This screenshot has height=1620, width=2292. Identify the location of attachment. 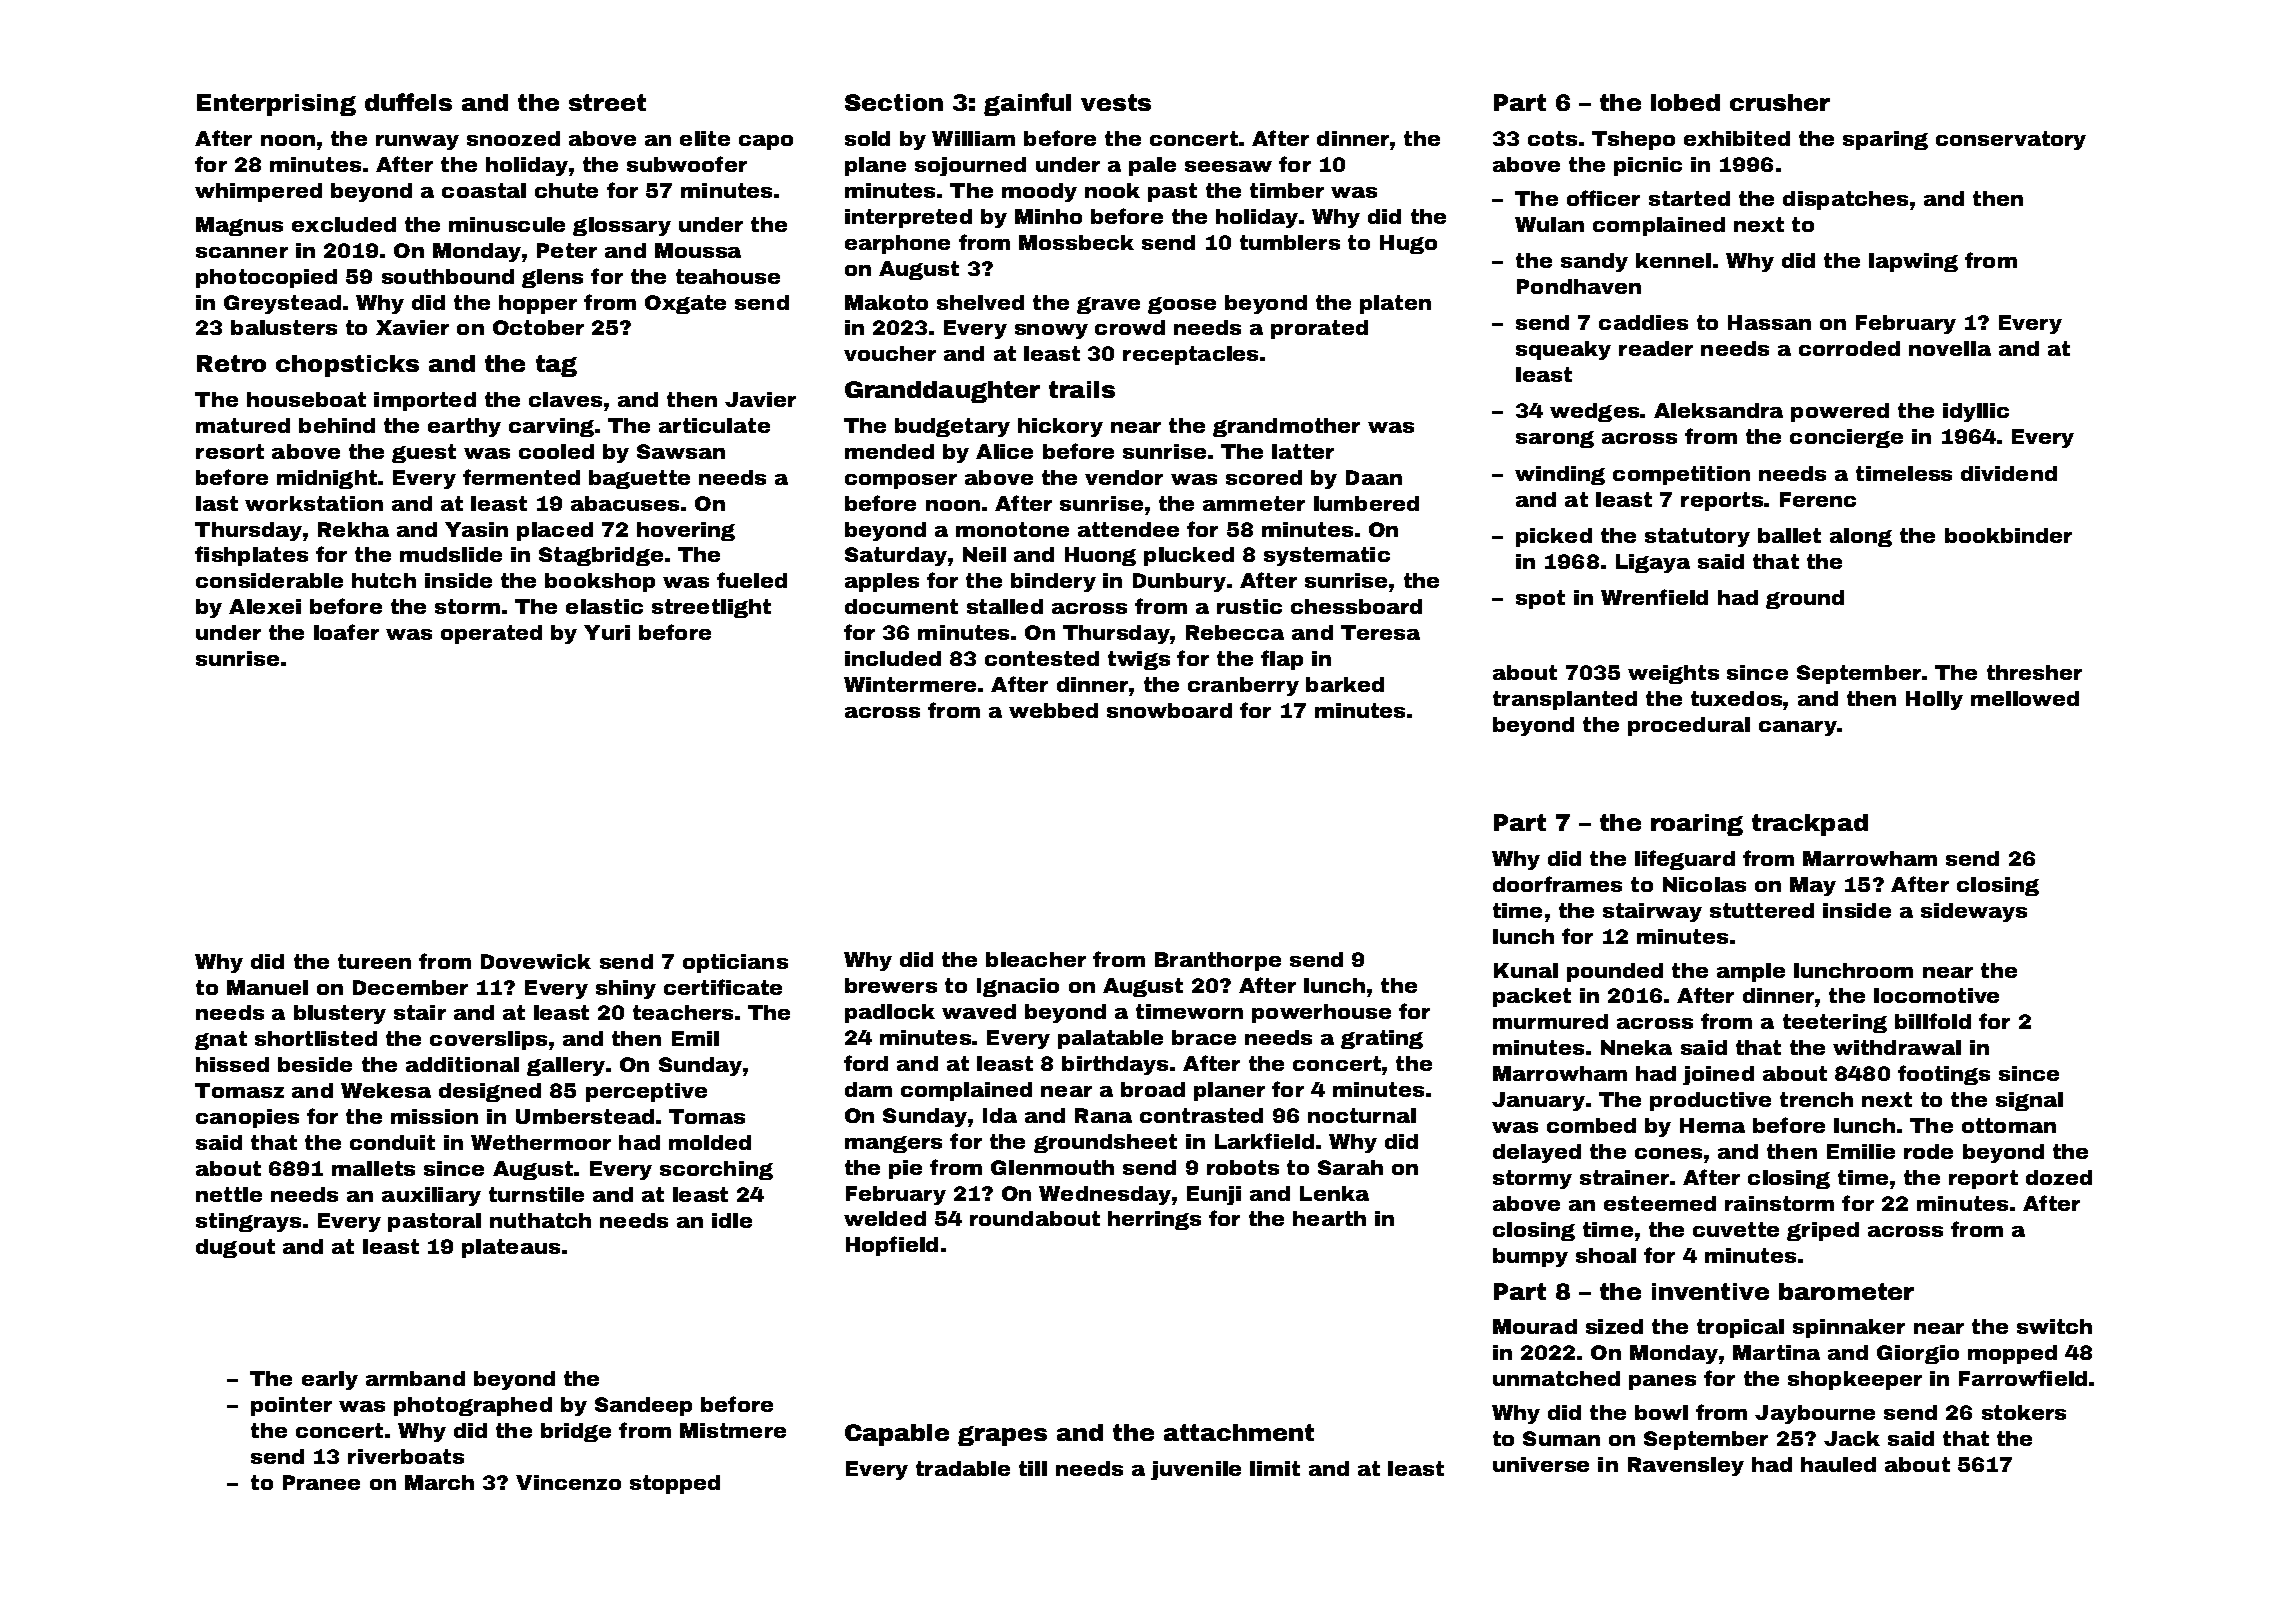
(1239, 1432).
